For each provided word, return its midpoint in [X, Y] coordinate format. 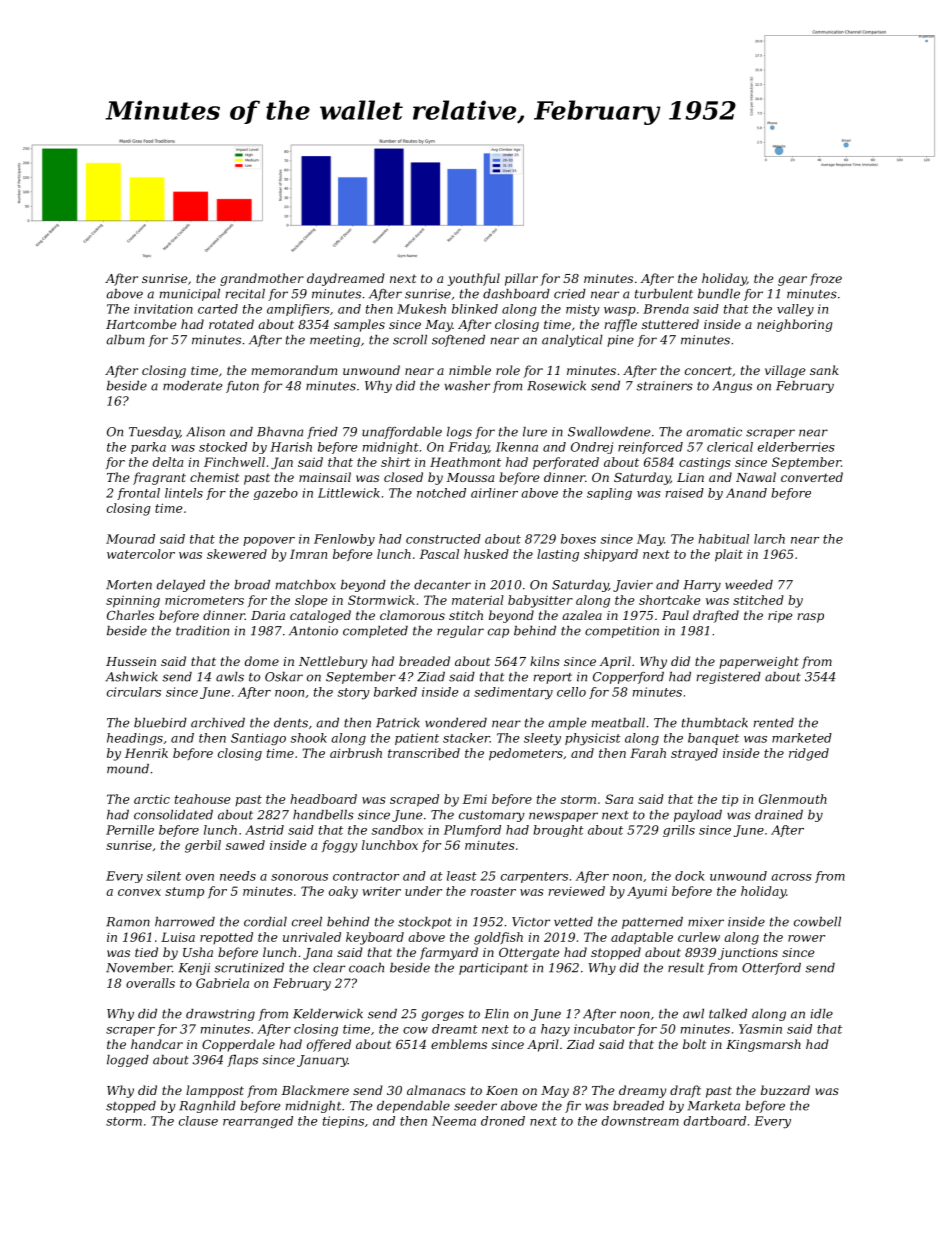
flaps [242, 1061]
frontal [138, 494]
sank [824, 370]
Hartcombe [141, 324]
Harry [702, 586]
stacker [466, 738]
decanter [442, 585]
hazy [555, 1030]
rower [806, 938]
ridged [809, 754]
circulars [134, 692]
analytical [572, 341]
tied [146, 952]
